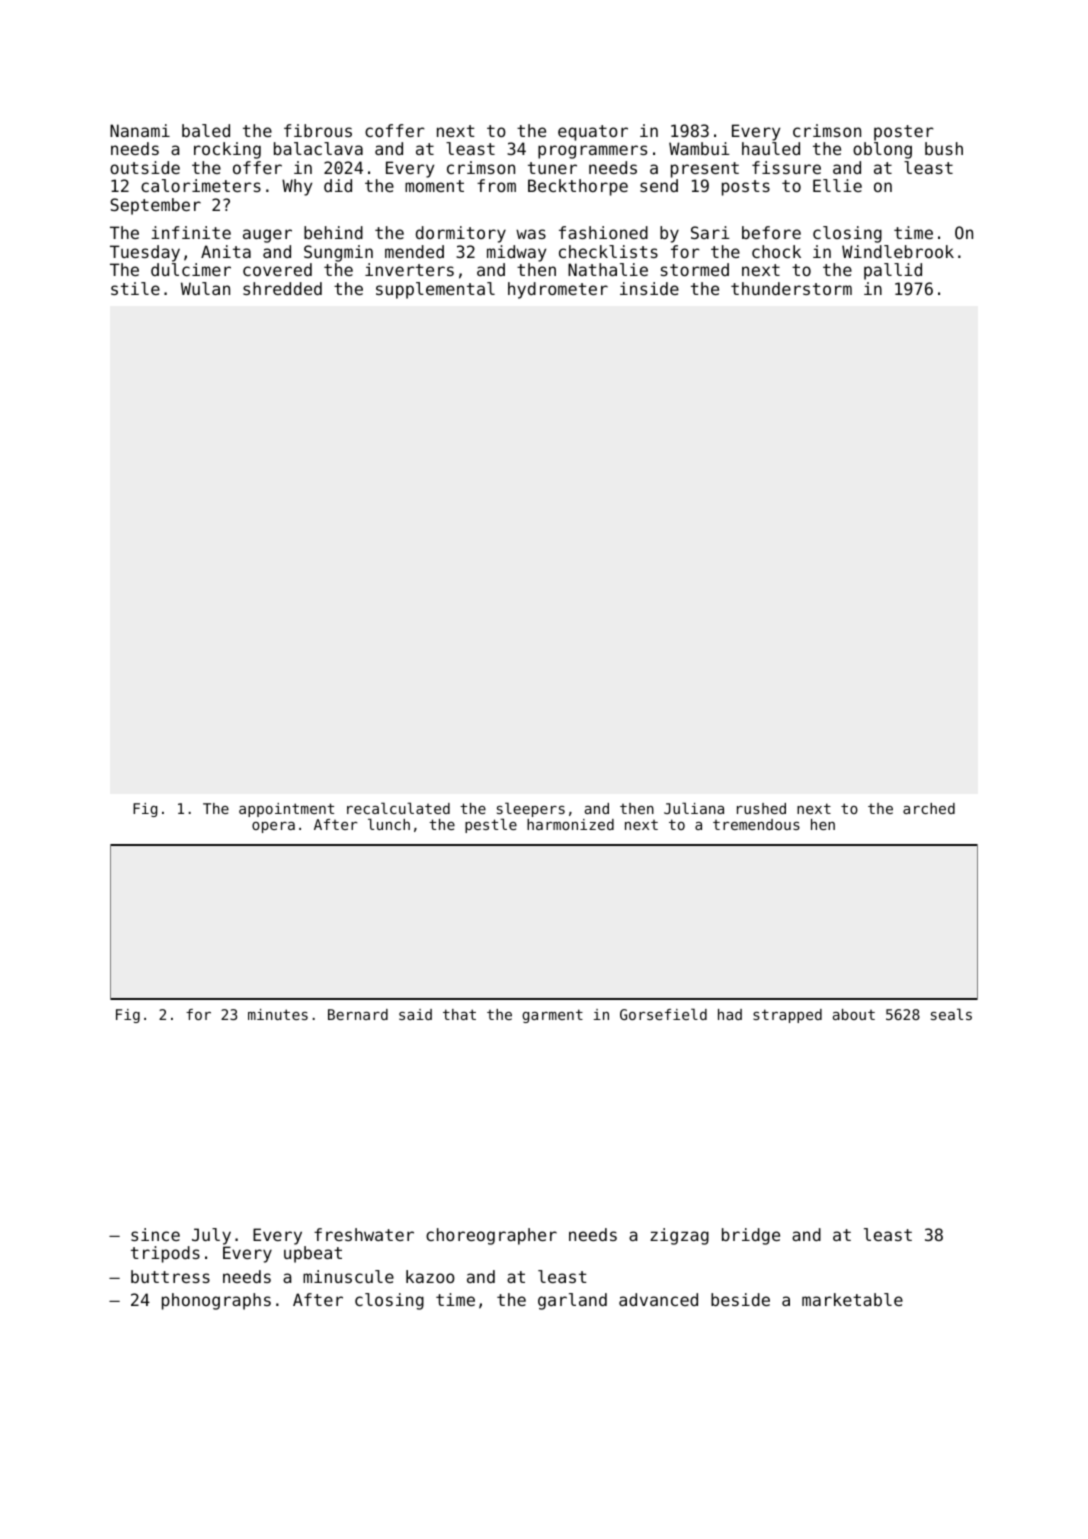  Describe the element at coordinates (791, 288) in the screenshot. I see `thunderstorm` at that location.
